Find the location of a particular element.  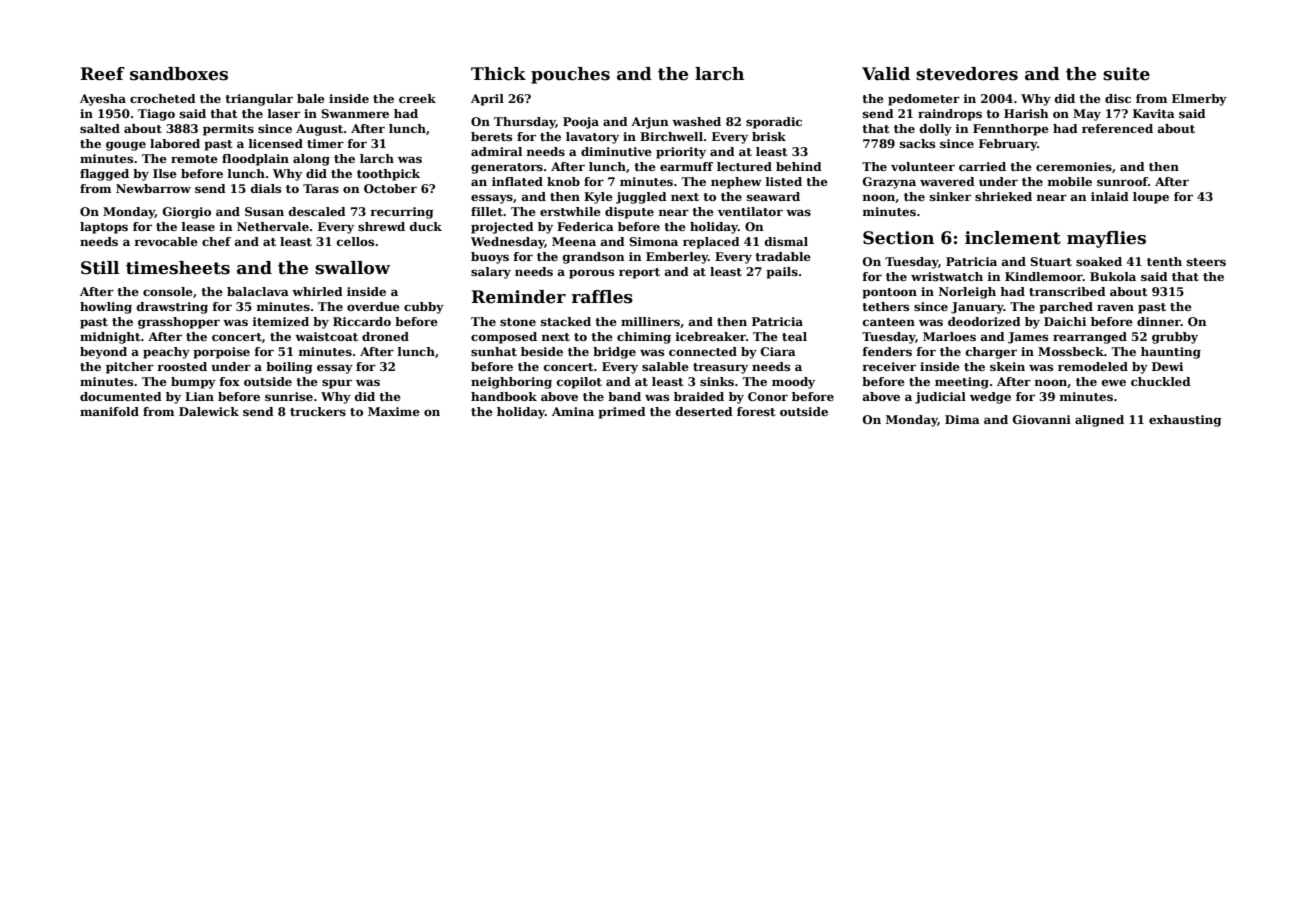

suite is located at coordinates (1126, 74).
